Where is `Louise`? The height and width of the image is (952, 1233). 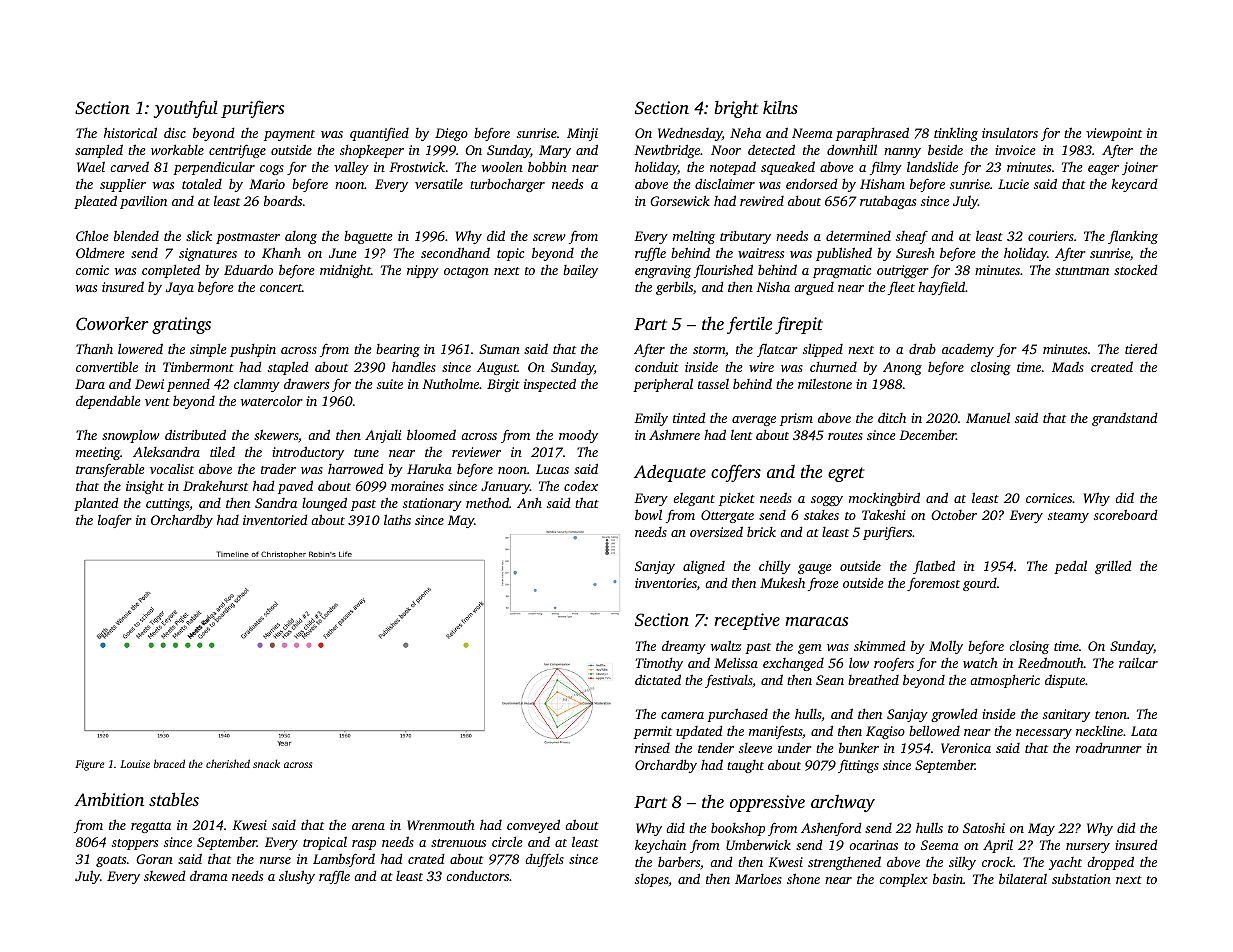 Louise is located at coordinates (135, 764).
